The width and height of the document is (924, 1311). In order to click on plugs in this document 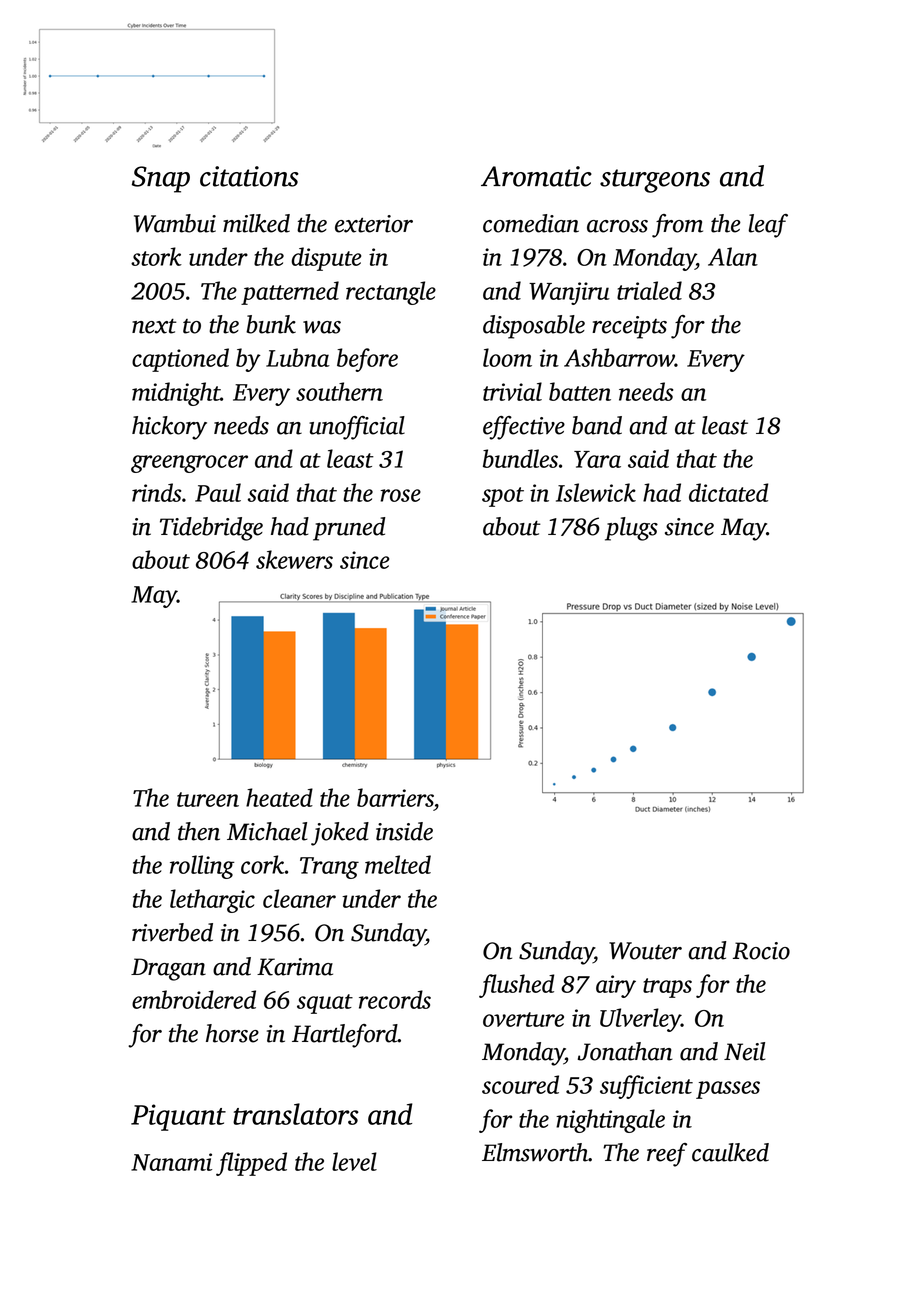, I will do `click(631, 529)`.
